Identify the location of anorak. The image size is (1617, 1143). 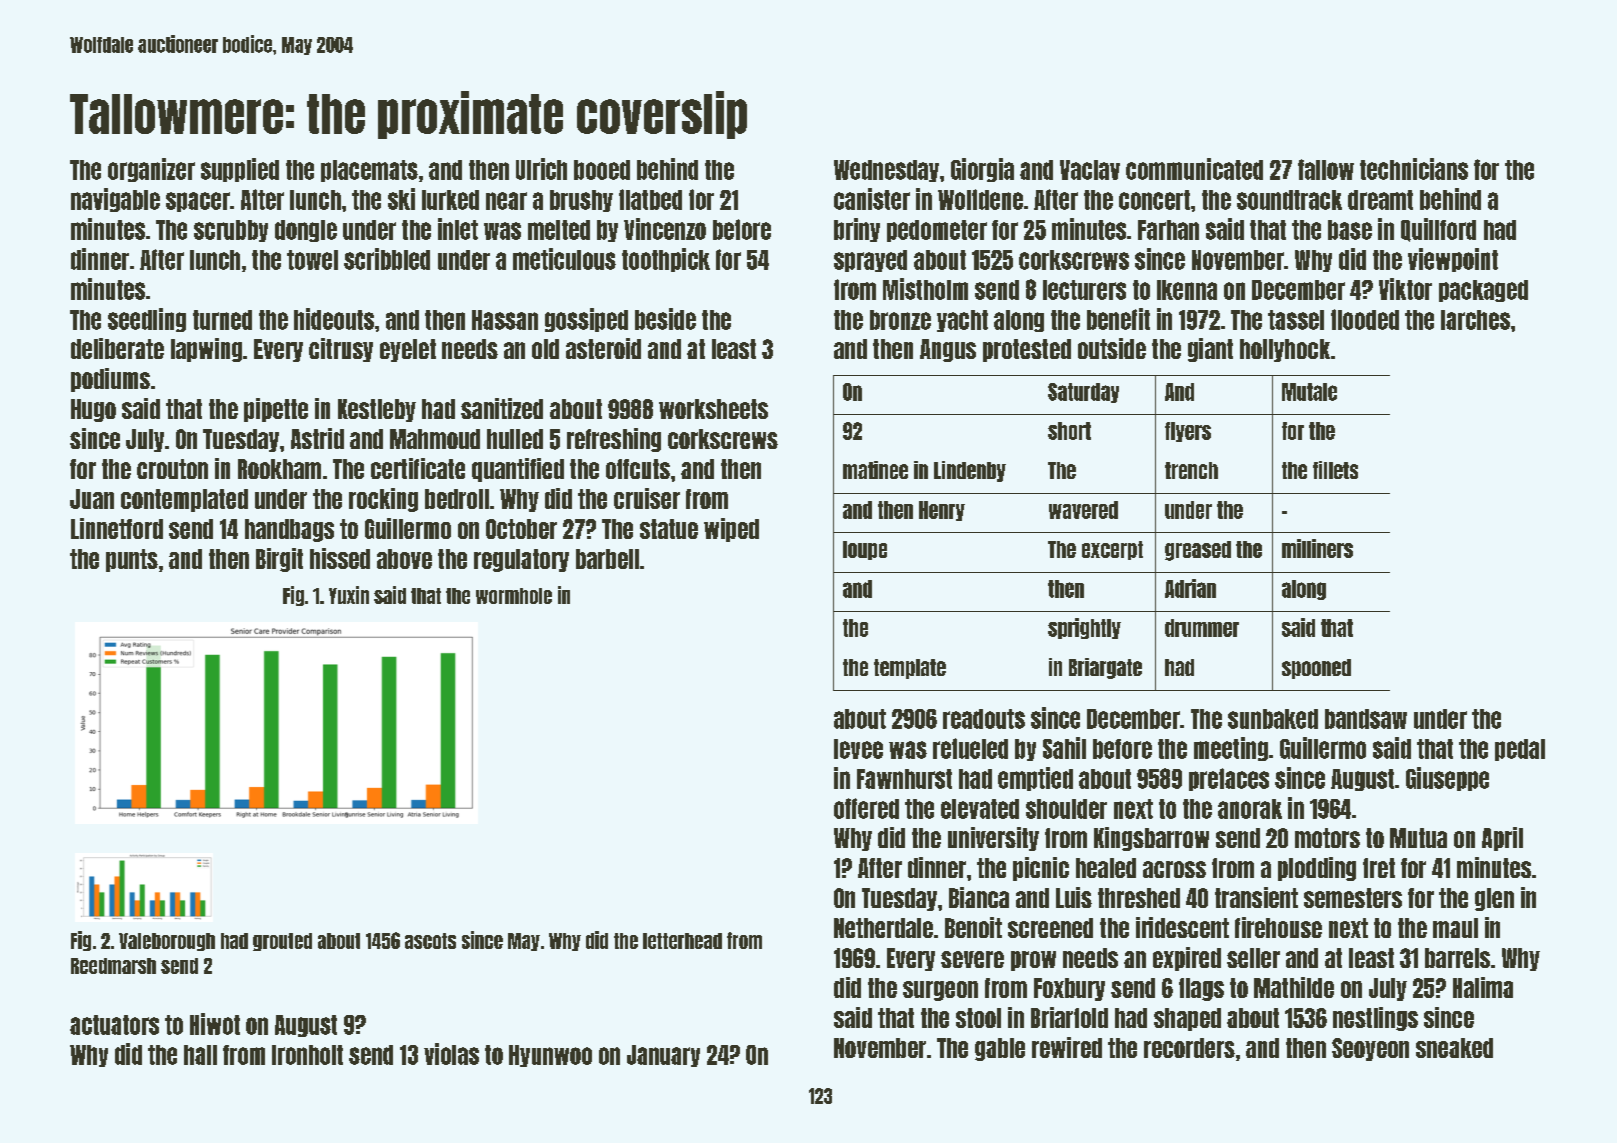
(1250, 809).
